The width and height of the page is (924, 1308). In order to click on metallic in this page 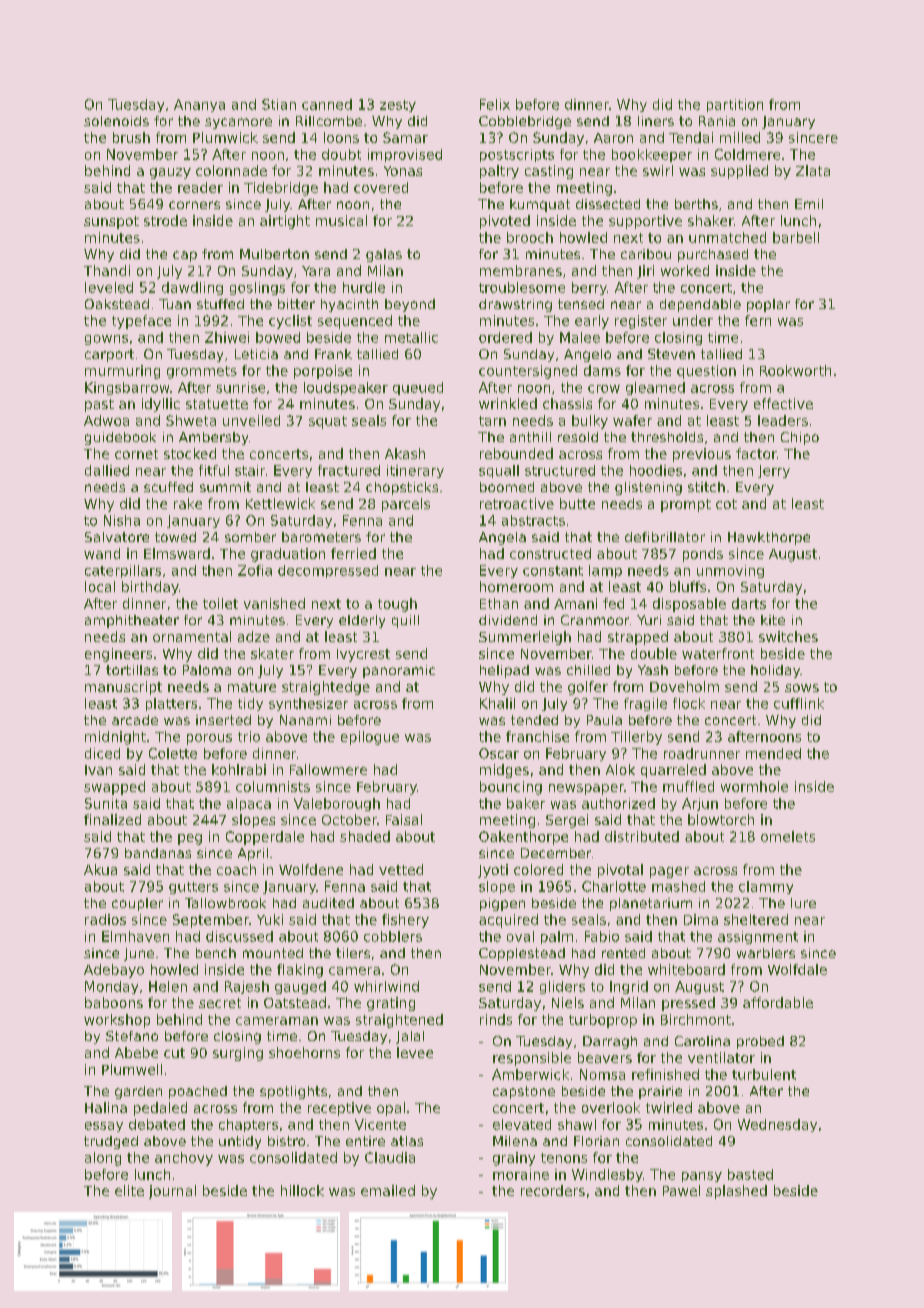, I will do `click(411, 337)`.
